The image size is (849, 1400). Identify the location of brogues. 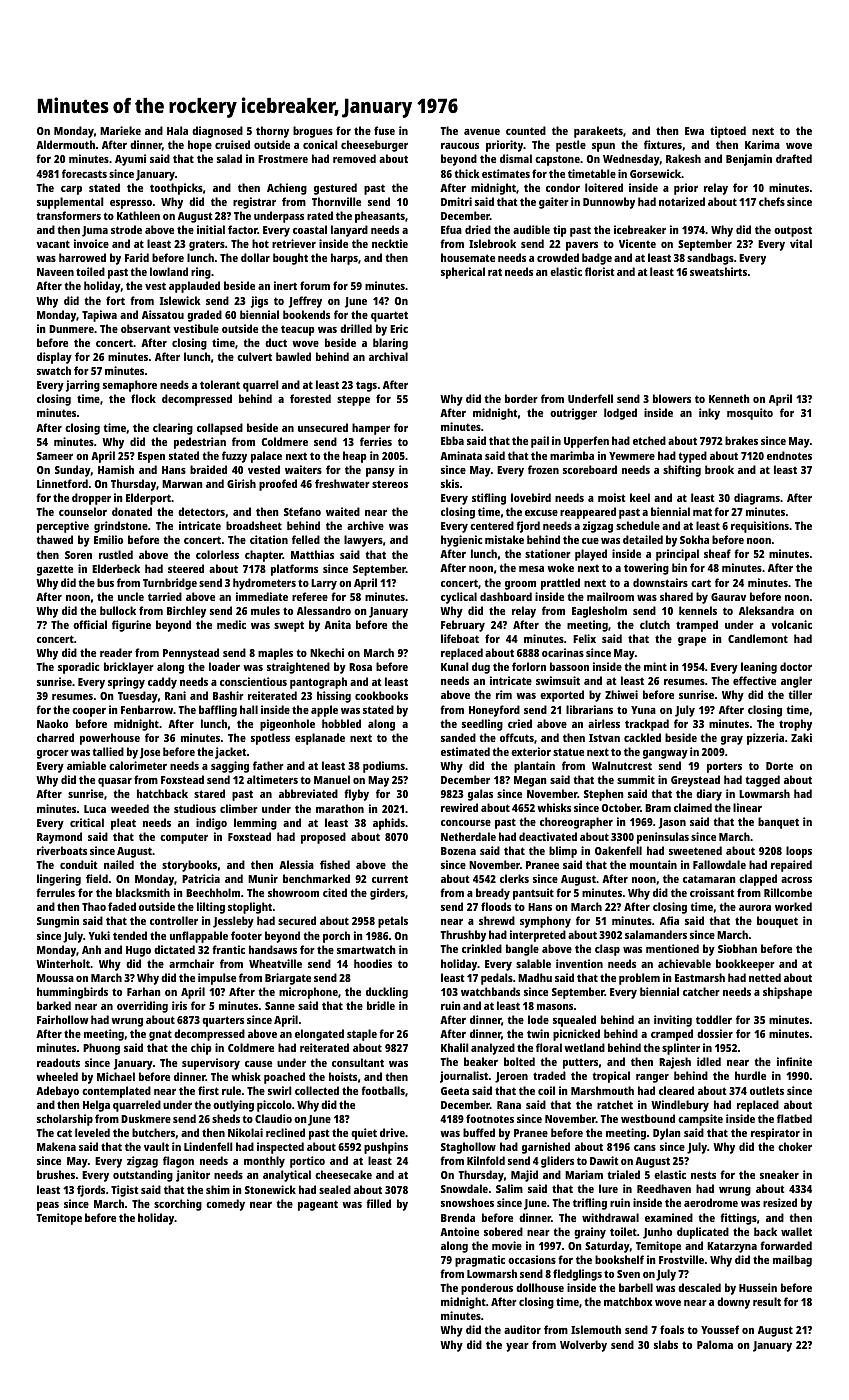
(313, 132).
